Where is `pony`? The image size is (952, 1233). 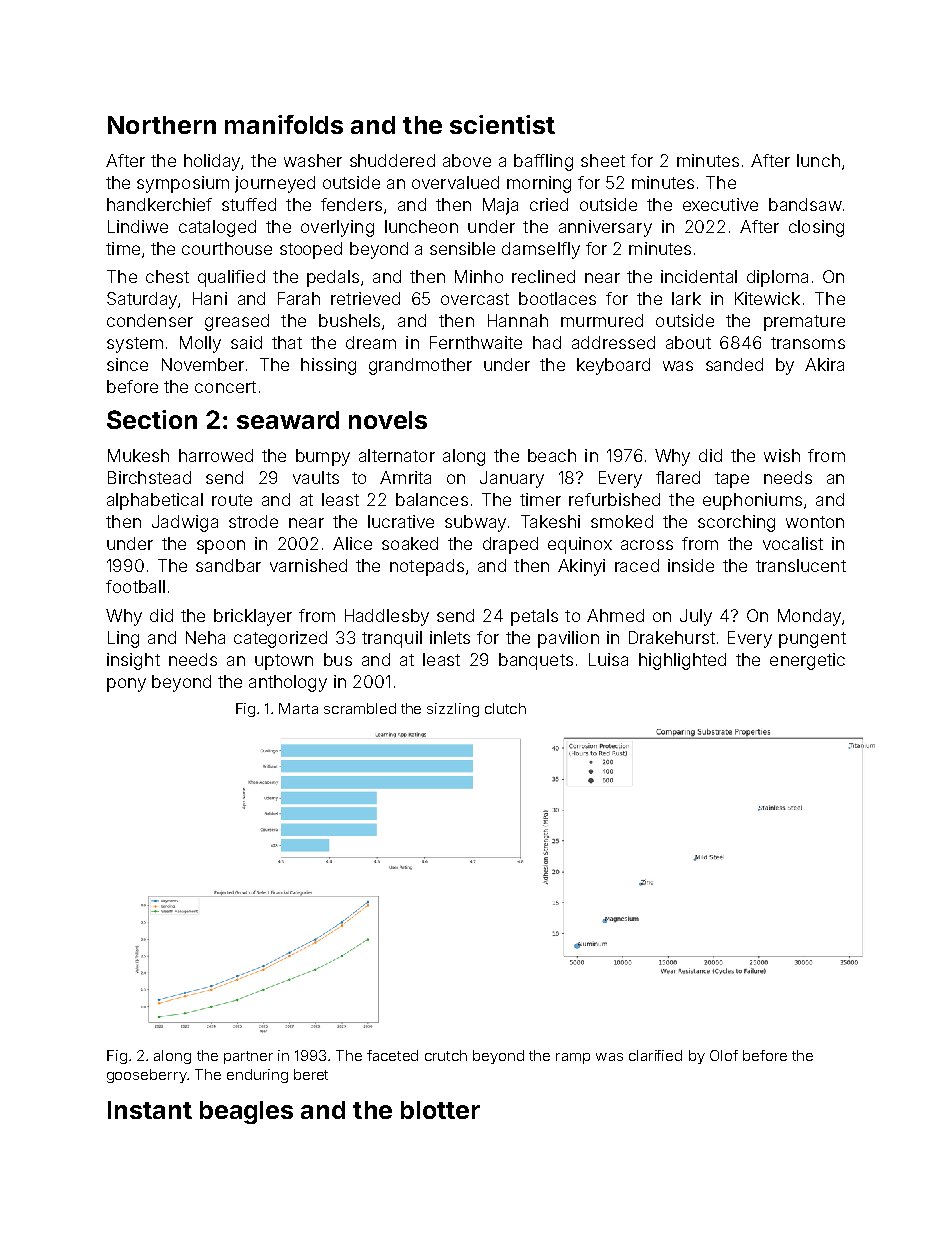
pony is located at coordinates (126, 685).
